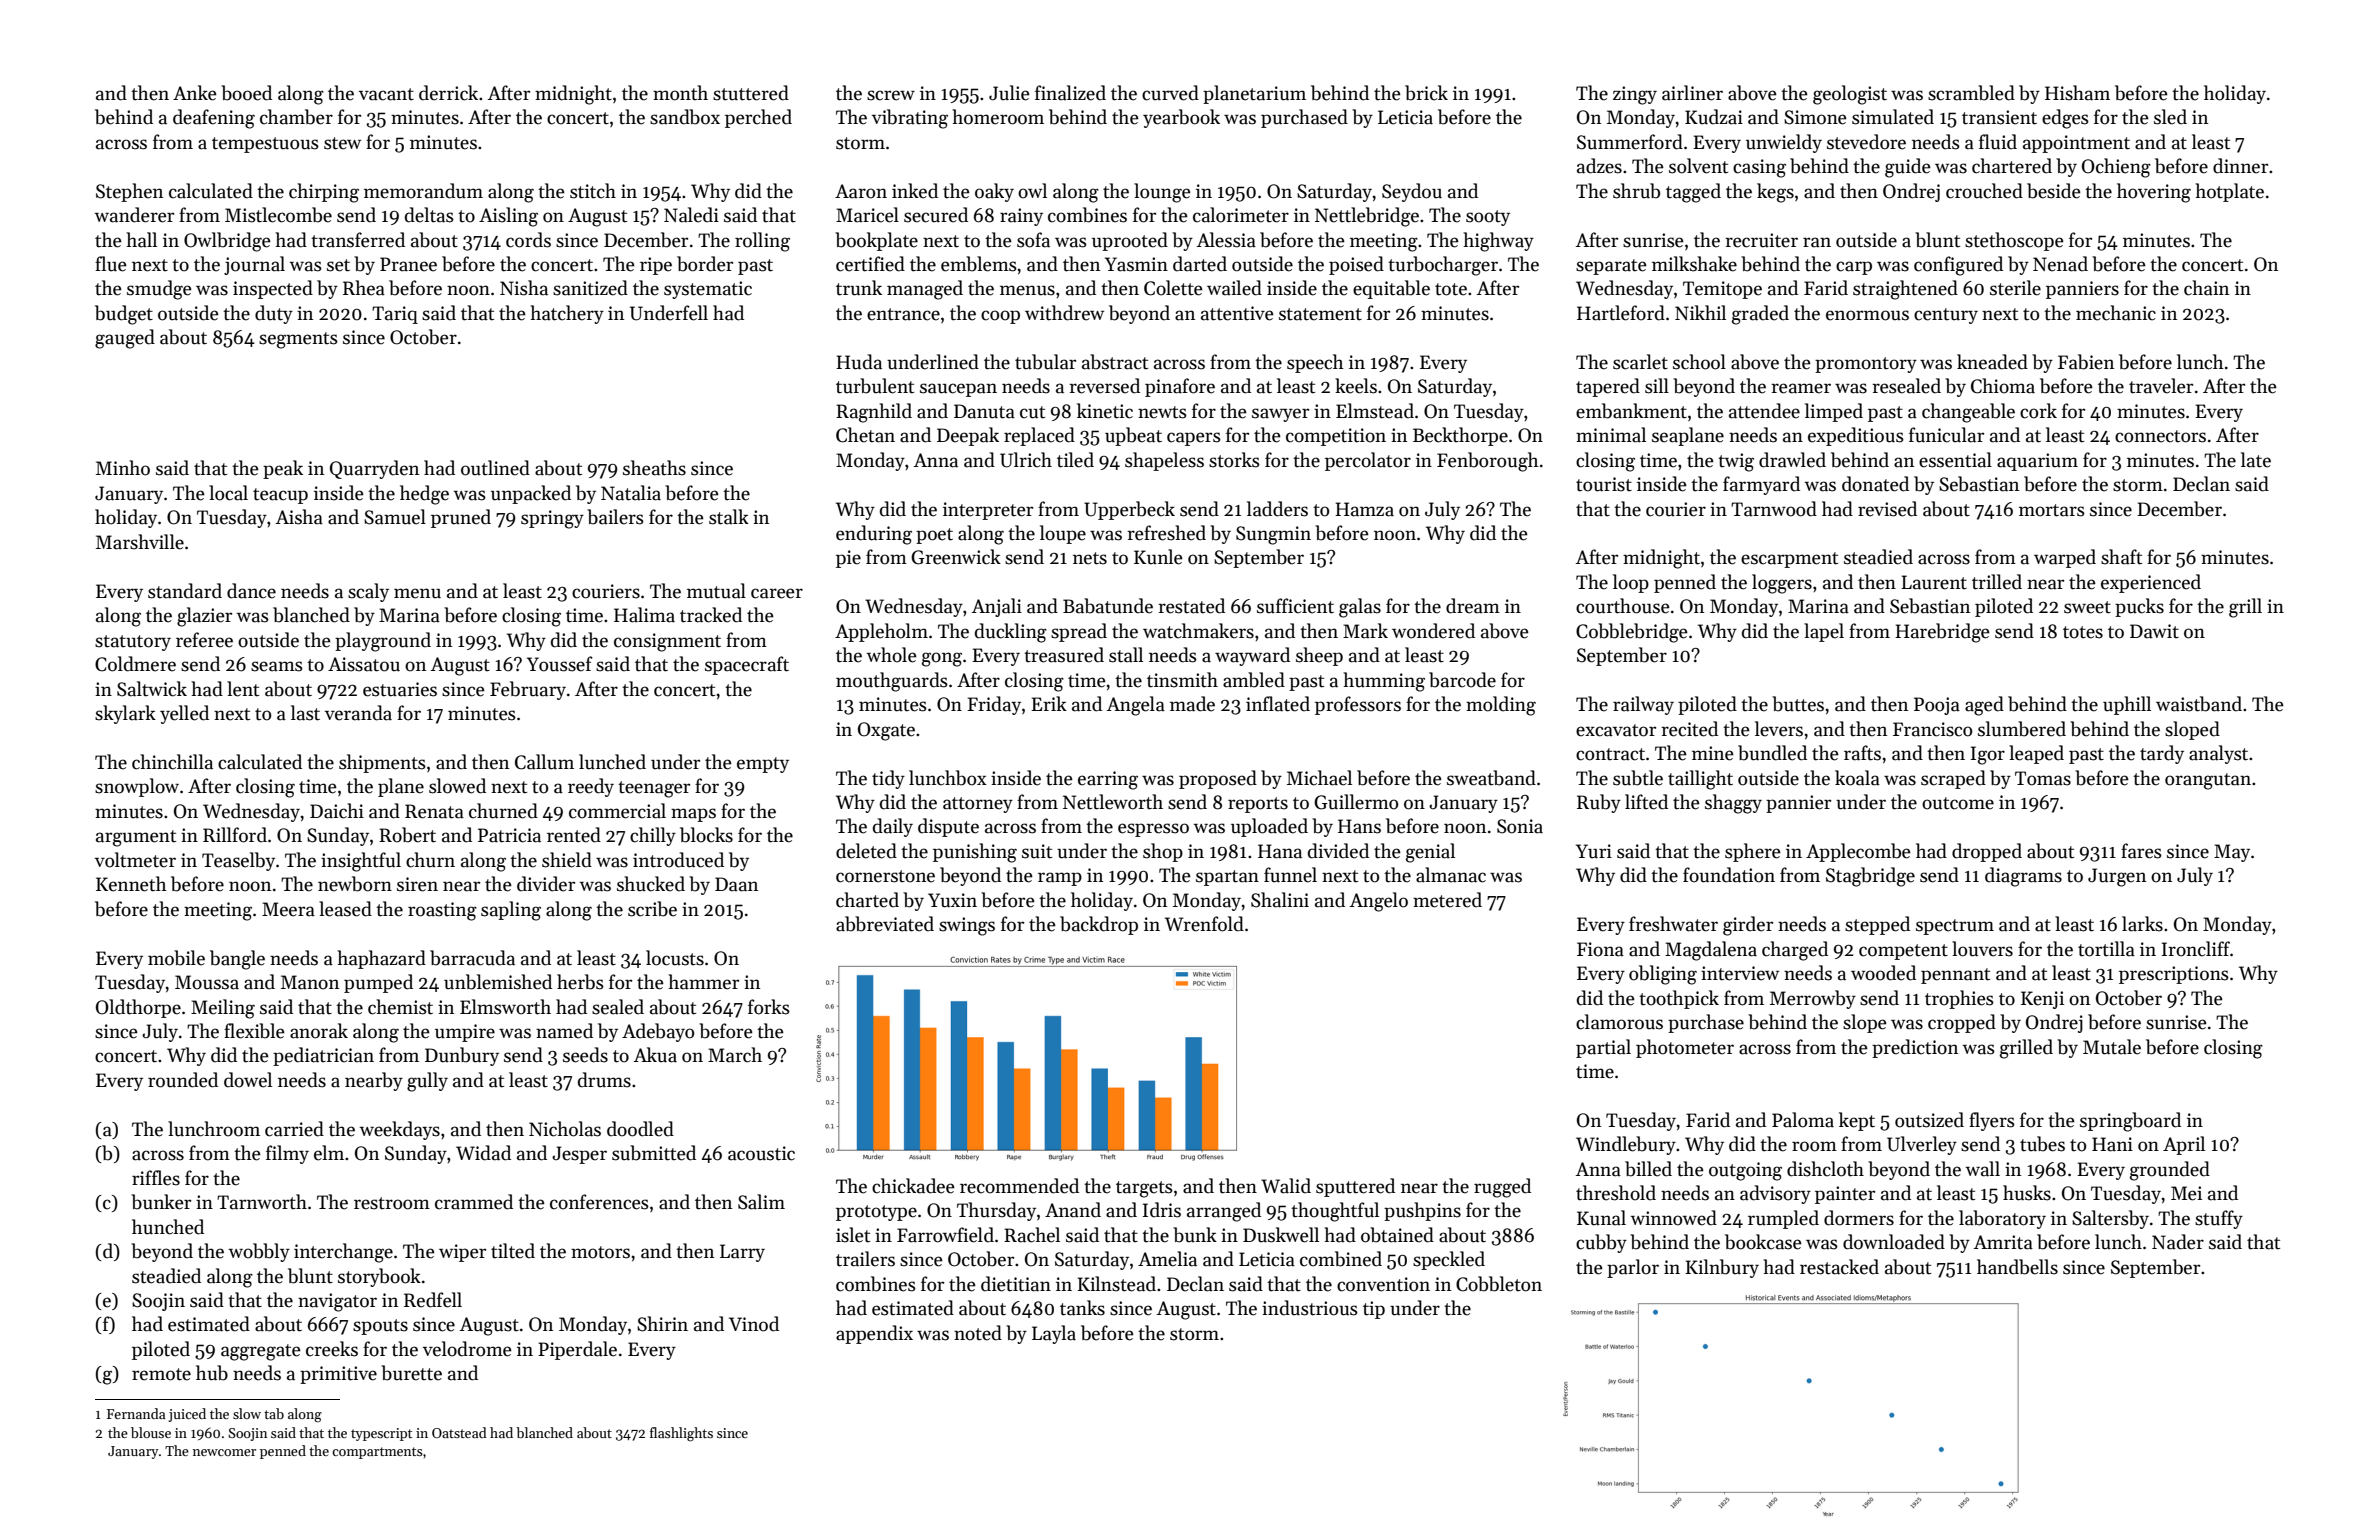  I want to click on storybook, so click(379, 1277).
